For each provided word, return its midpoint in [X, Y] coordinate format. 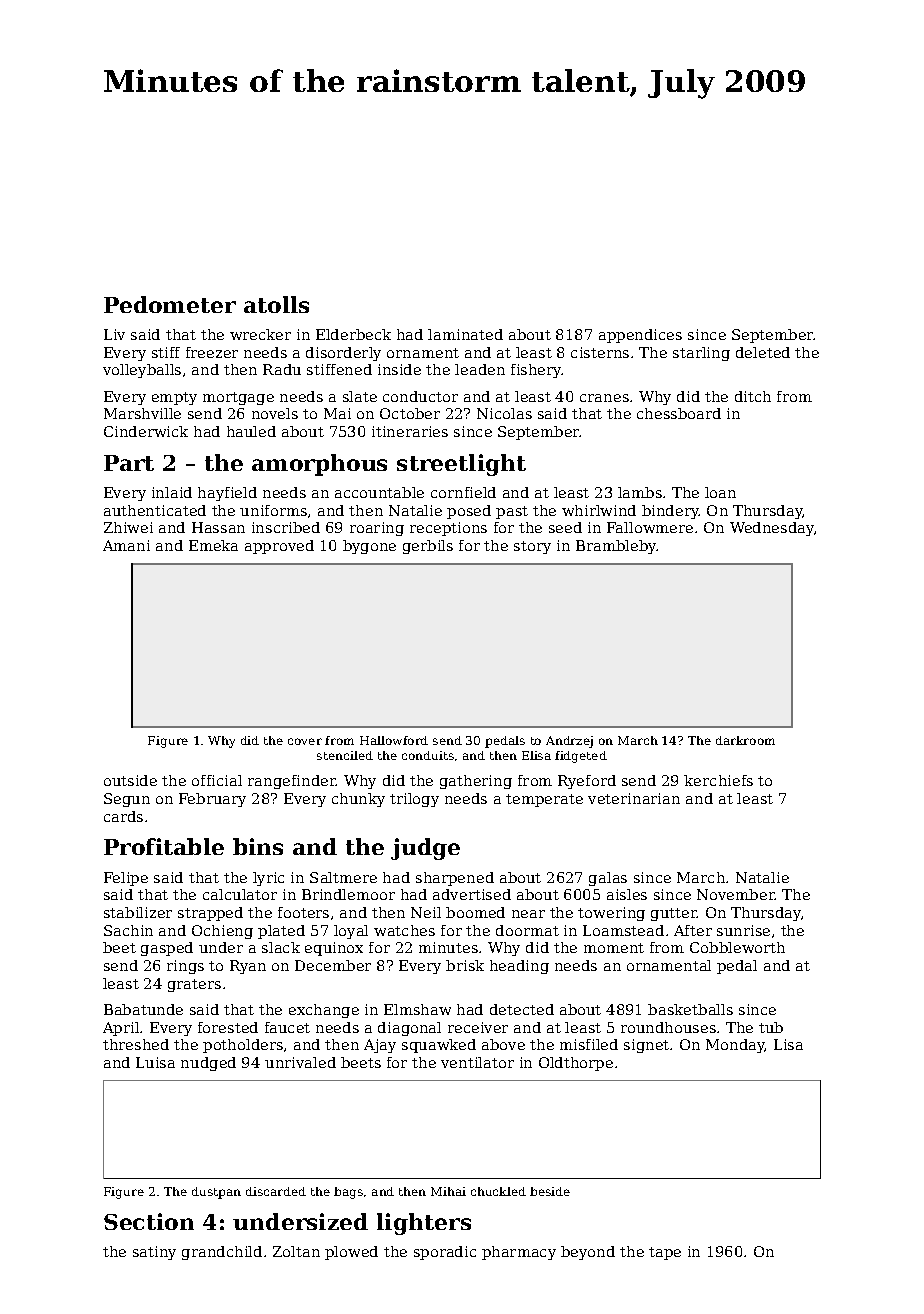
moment [614, 948]
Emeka [213, 545]
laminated [465, 334]
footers [303, 912]
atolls [276, 304]
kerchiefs [718, 780]
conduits [428, 755]
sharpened [455, 879]
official [217, 780]
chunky [358, 800]
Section [149, 1221]
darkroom [745, 740]
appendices [640, 336]
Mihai [448, 1191]
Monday [735, 1046]
